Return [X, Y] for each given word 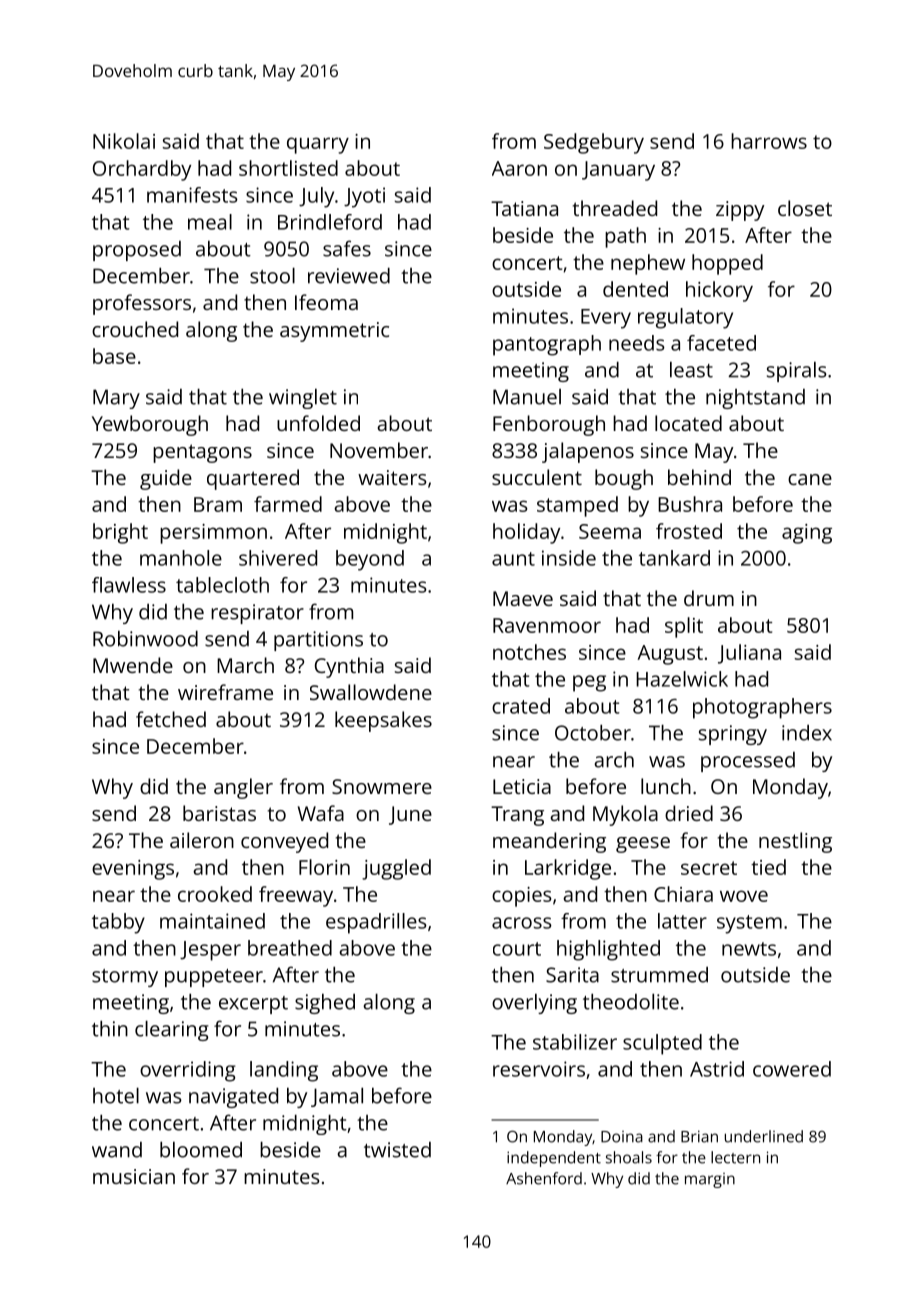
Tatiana [524, 208]
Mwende [133, 665]
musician [134, 1176]
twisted [397, 1150]
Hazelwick [682, 679]
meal [210, 222]
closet [805, 208]
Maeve [523, 598]
